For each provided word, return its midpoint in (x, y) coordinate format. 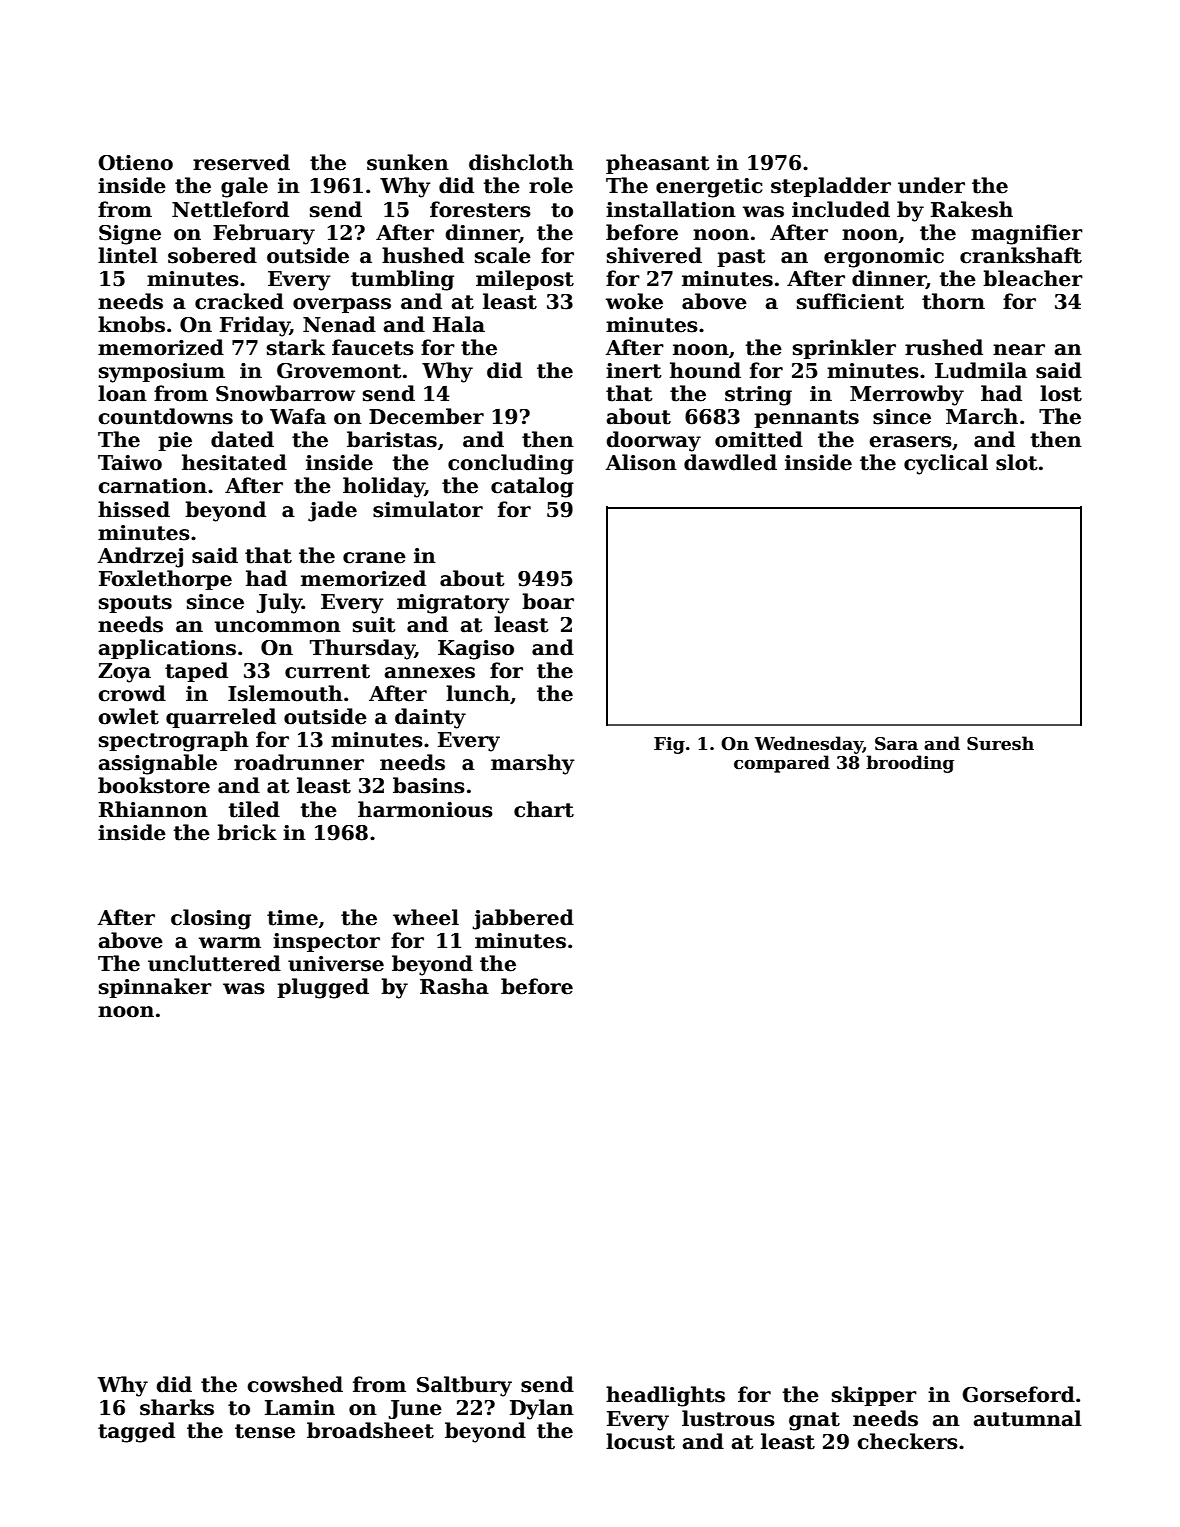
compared (782, 764)
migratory (453, 604)
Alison (641, 462)
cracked (239, 301)
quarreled (221, 718)
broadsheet (370, 1430)
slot (1016, 462)
